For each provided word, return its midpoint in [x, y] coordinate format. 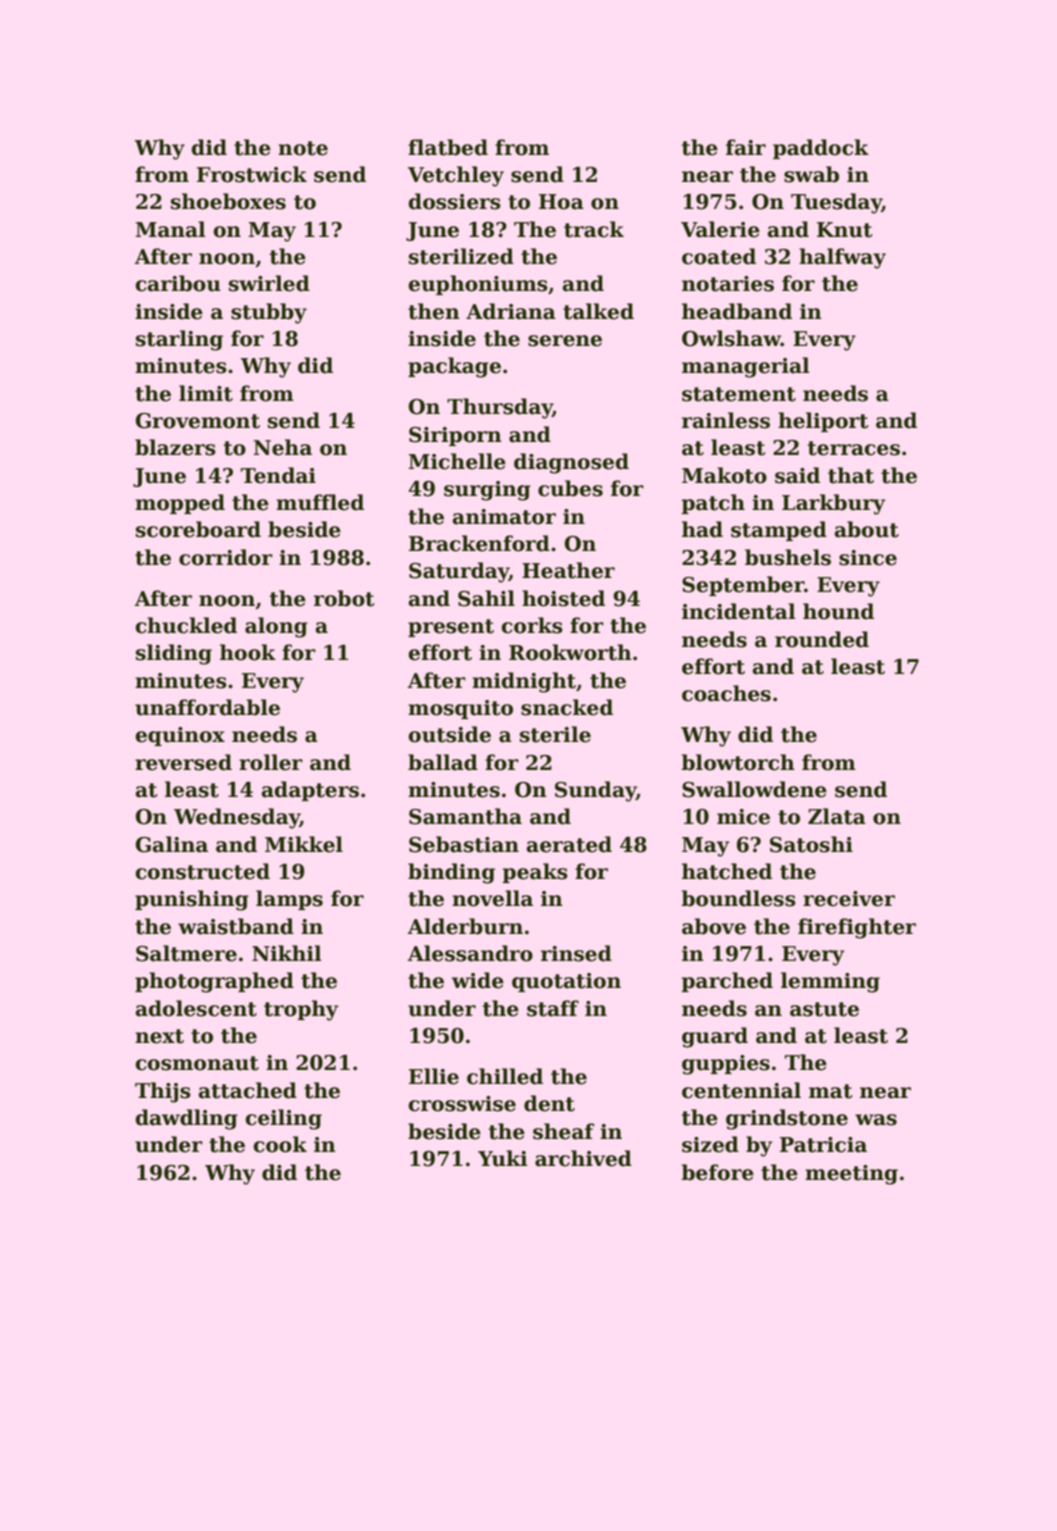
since [868, 558]
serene [565, 341]
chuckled [186, 625]
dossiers [455, 201]
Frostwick [252, 174]
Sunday [595, 791]
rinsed [576, 953]
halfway [842, 258]
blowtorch [738, 762]
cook [280, 1144]
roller [271, 762]
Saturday [459, 572]
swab [811, 174]
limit [206, 393]
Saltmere [186, 953]
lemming [830, 982]
